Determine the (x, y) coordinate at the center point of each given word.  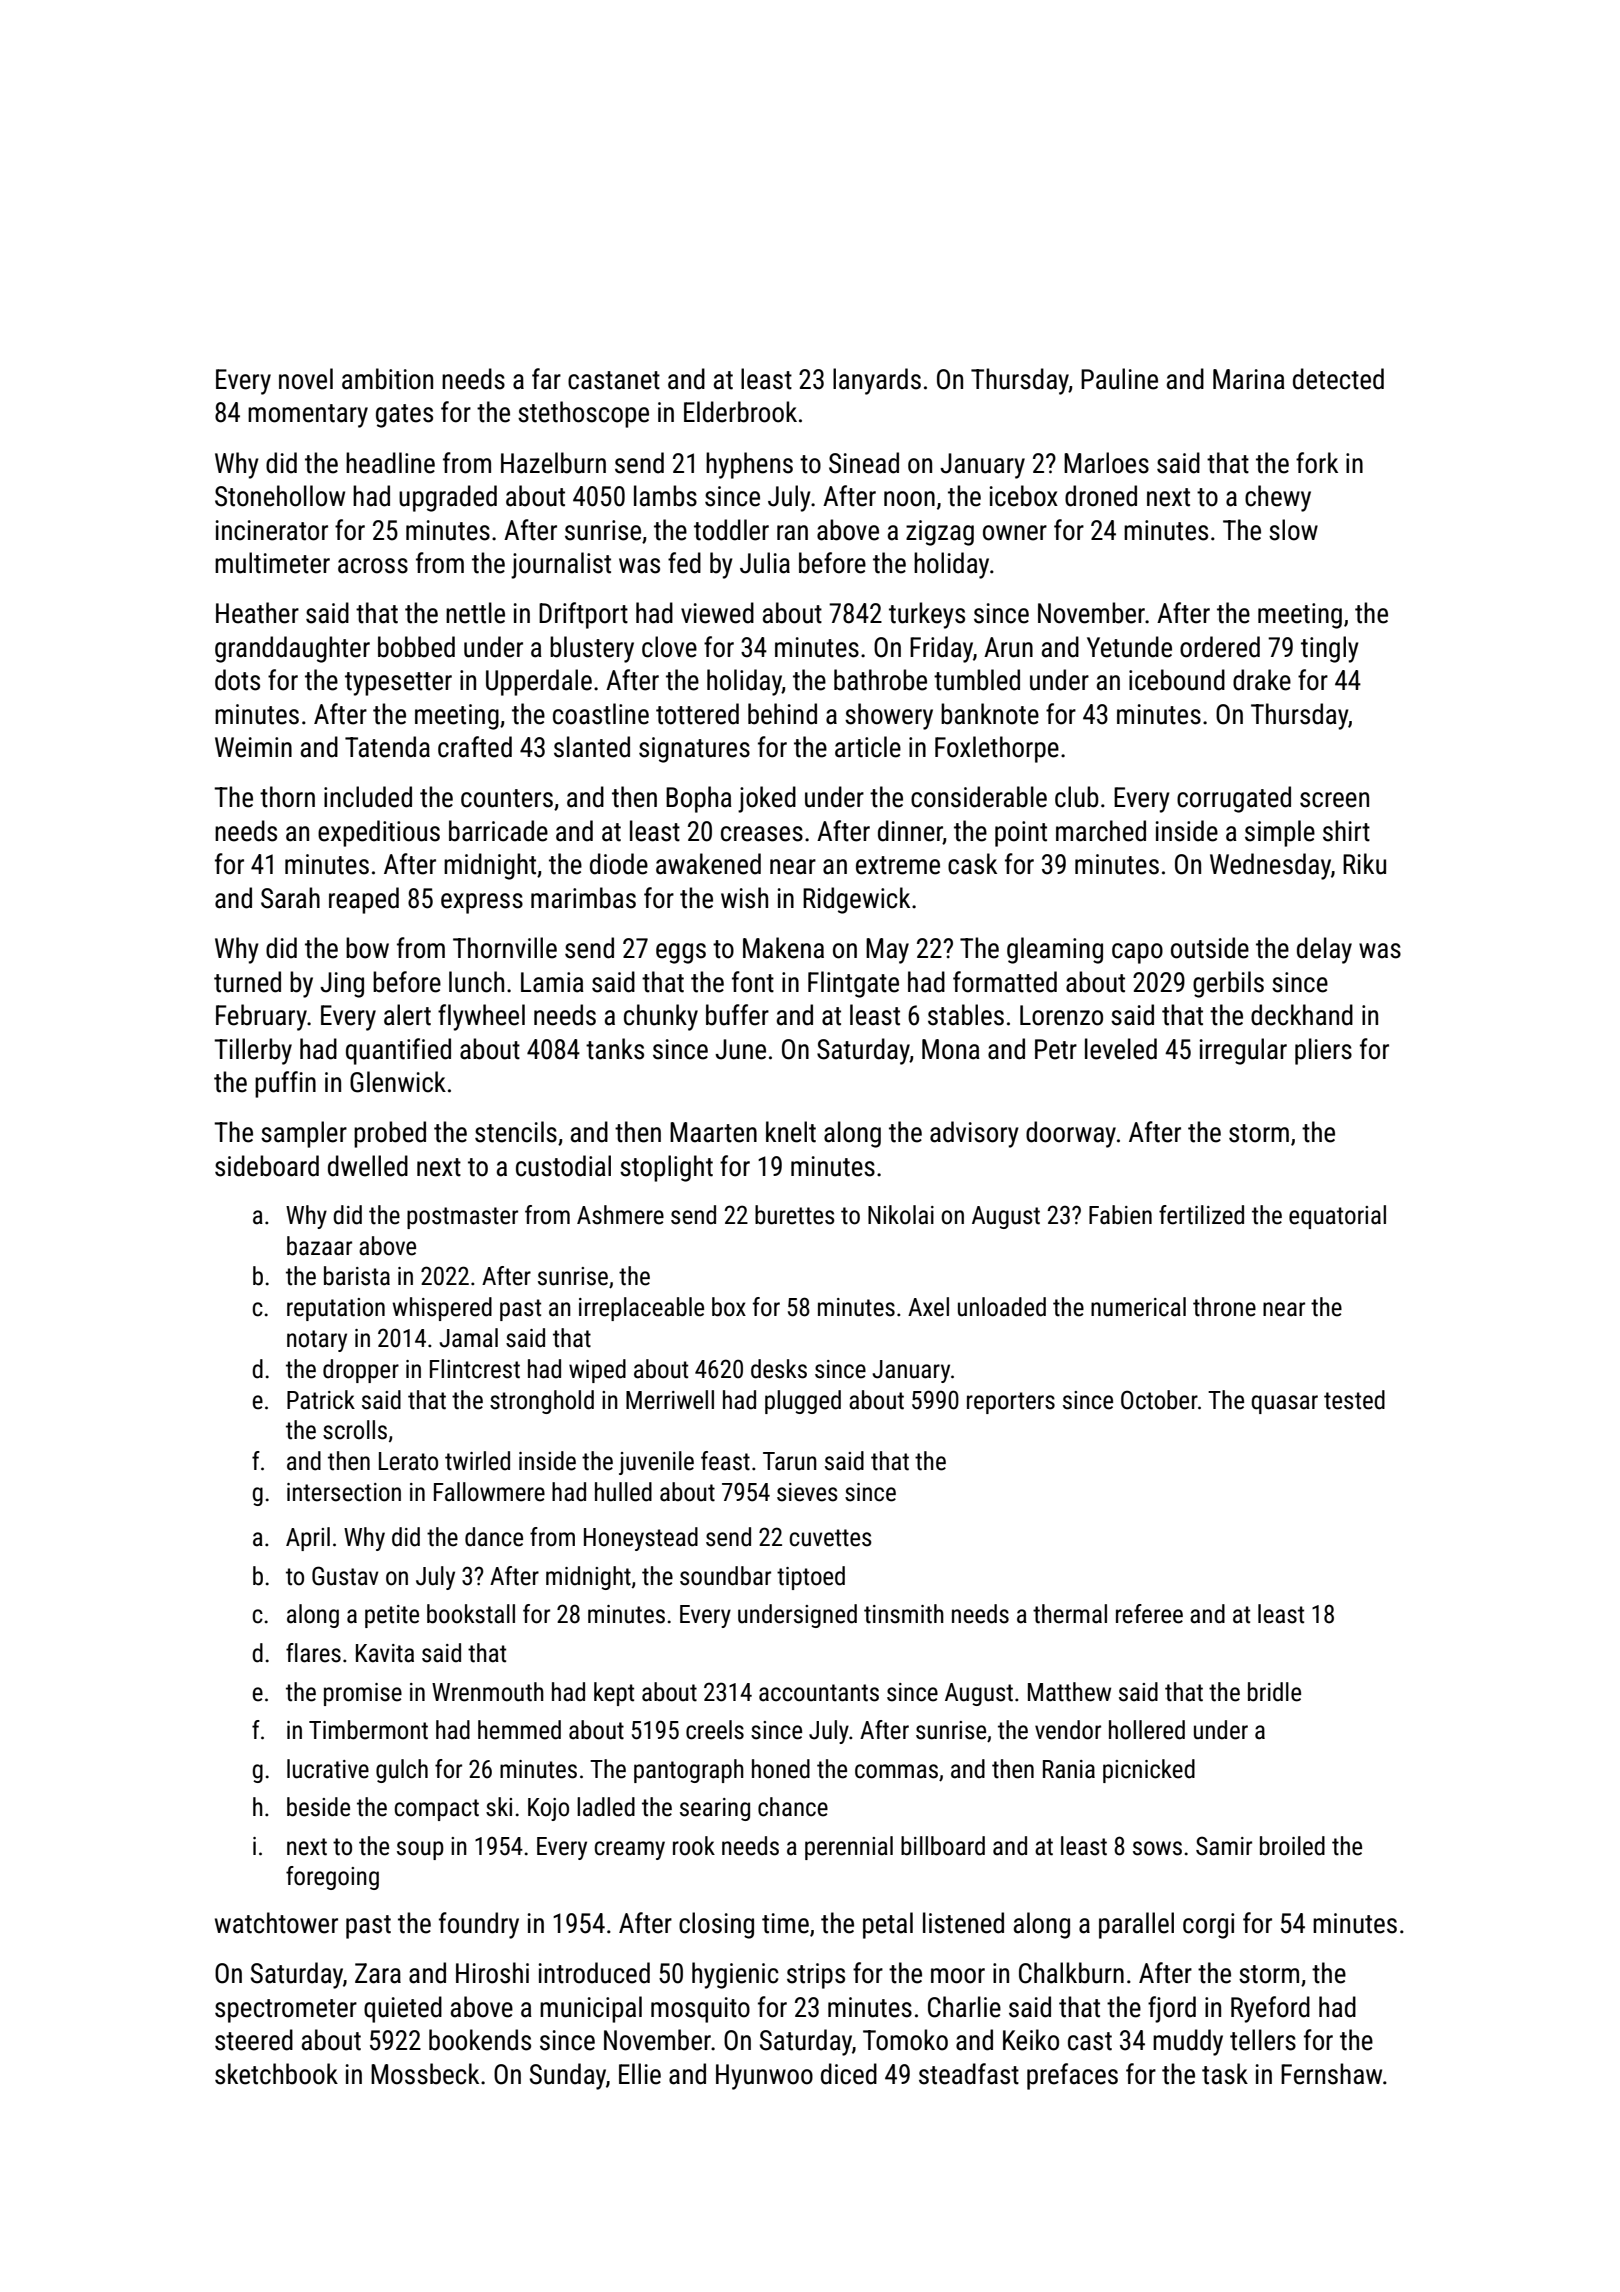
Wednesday (1270, 866)
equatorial (1337, 1217)
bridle (1274, 1692)
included (368, 797)
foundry (479, 1925)
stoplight (666, 1168)
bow (367, 948)
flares (313, 1653)
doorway (1071, 1134)
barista (357, 1276)
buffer (737, 1015)
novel (306, 379)
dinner (910, 832)
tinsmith (904, 1614)
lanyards (877, 381)
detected (1338, 379)
